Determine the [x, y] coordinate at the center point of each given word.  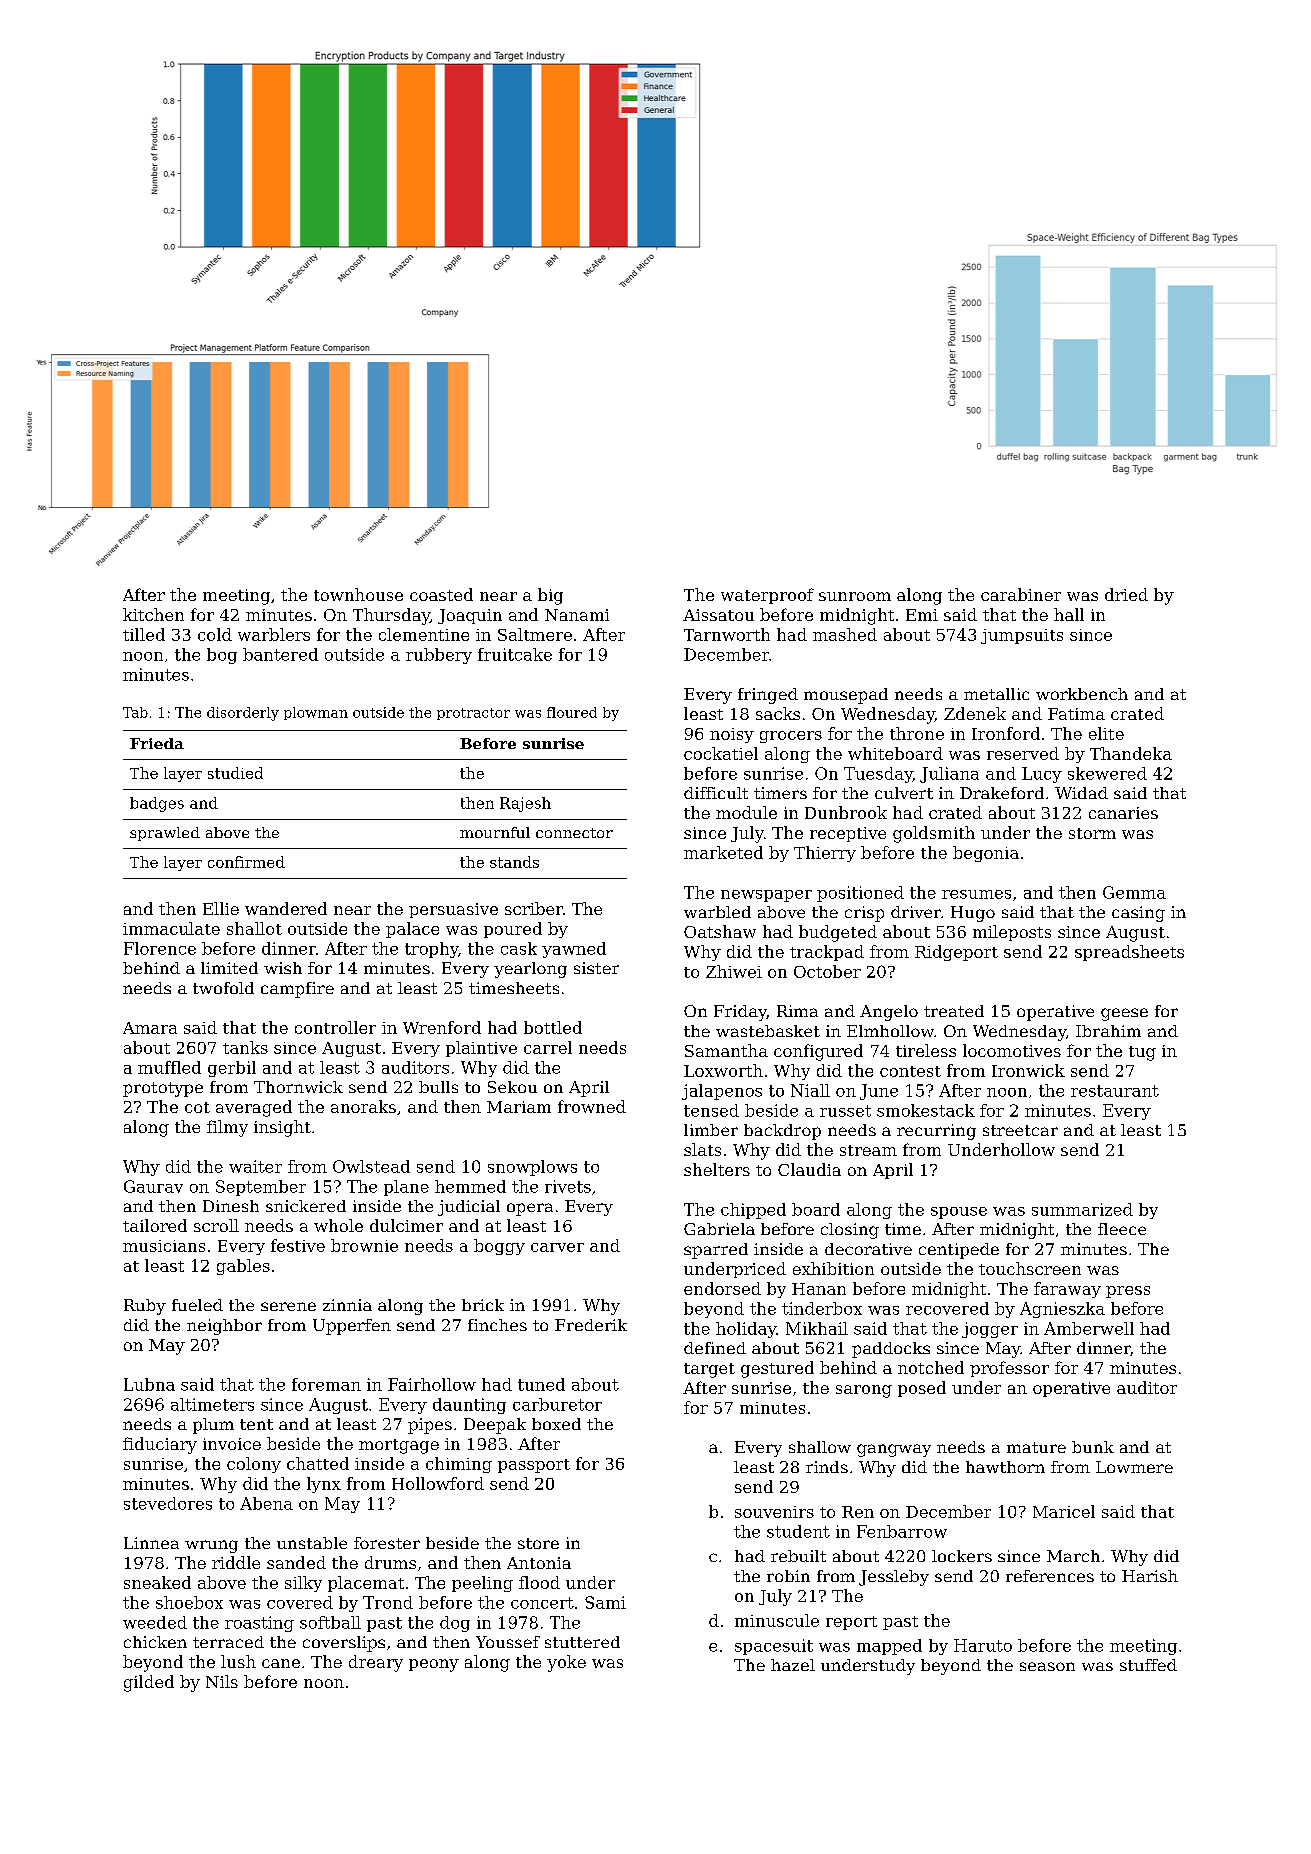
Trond [388, 1602]
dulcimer [406, 1225]
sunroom [855, 596]
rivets [568, 1186]
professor [1009, 1369]
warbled [717, 912]
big [550, 596]
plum [213, 1426]
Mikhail [817, 1328]
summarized [1082, 1209]
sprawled [165, 834]
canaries [1123, 813]
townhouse [358, 594]
